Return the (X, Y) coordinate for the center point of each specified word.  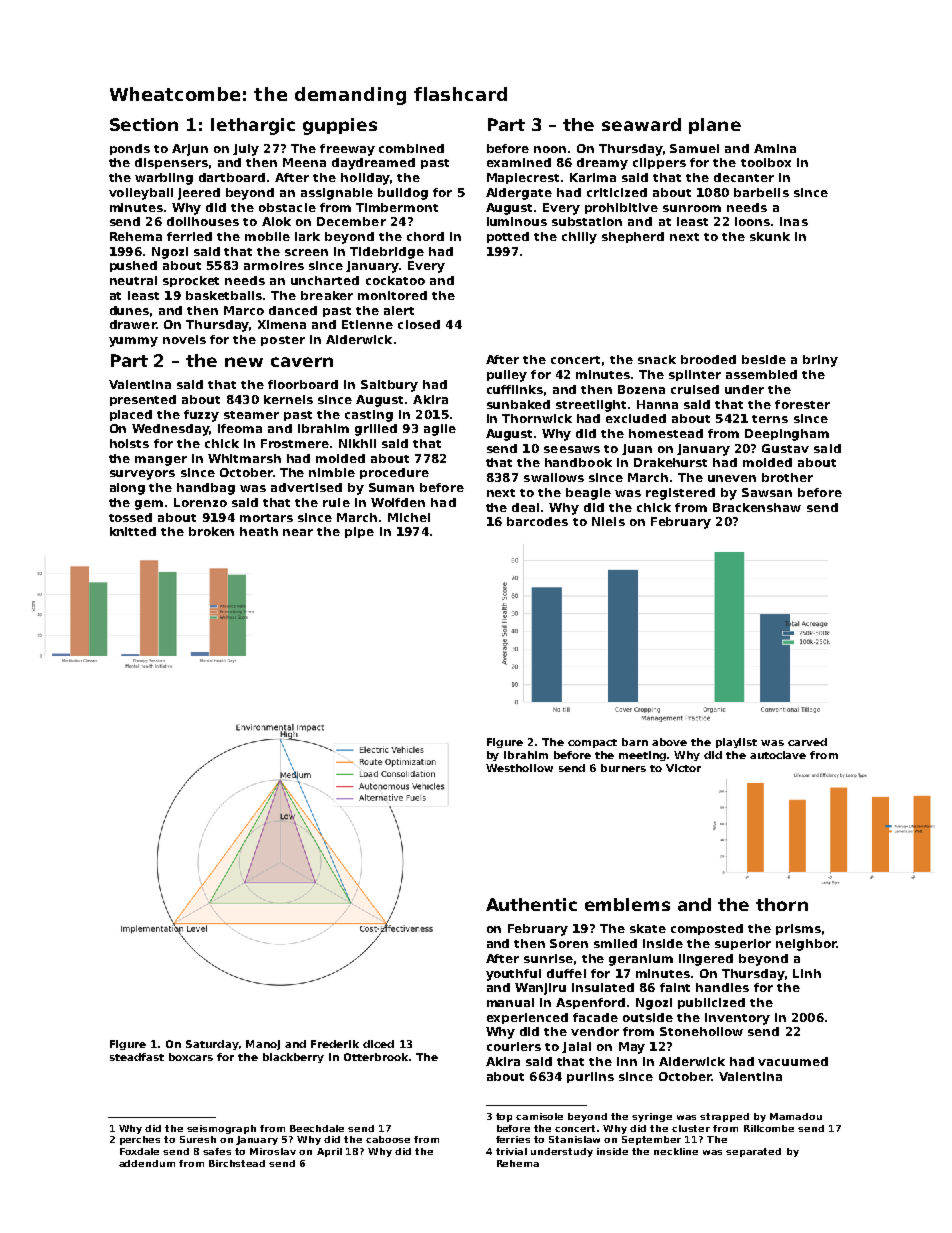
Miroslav (273, 1151)
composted (707, 929)
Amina (775, 148)
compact (592, 743)
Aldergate (519, 194)
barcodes (537, 521)
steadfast (137, 1057)
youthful (513, 975)
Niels (608, 521)
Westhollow (519, 768)
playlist (736, 743)
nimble (332, 472)
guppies (340, 126)
